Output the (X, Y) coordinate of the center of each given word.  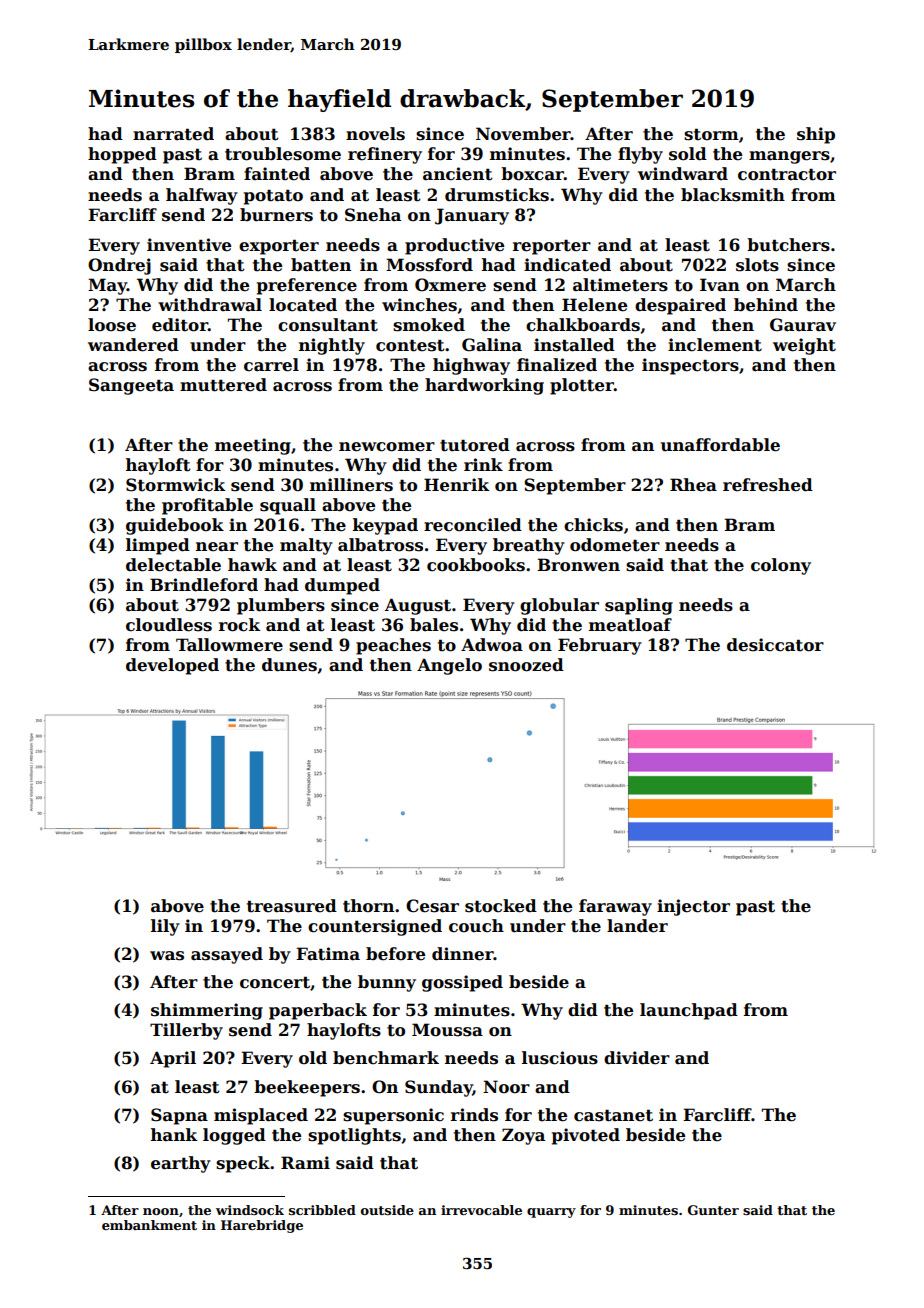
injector (693, 907)
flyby (640, 155)
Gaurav (803, 325)
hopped (122, 155)
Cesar (432, 906)
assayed (227, 955)
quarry (551, 1213)
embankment (149, 1225)
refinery (385, 155)
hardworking (484, 386)
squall (288, 506)
